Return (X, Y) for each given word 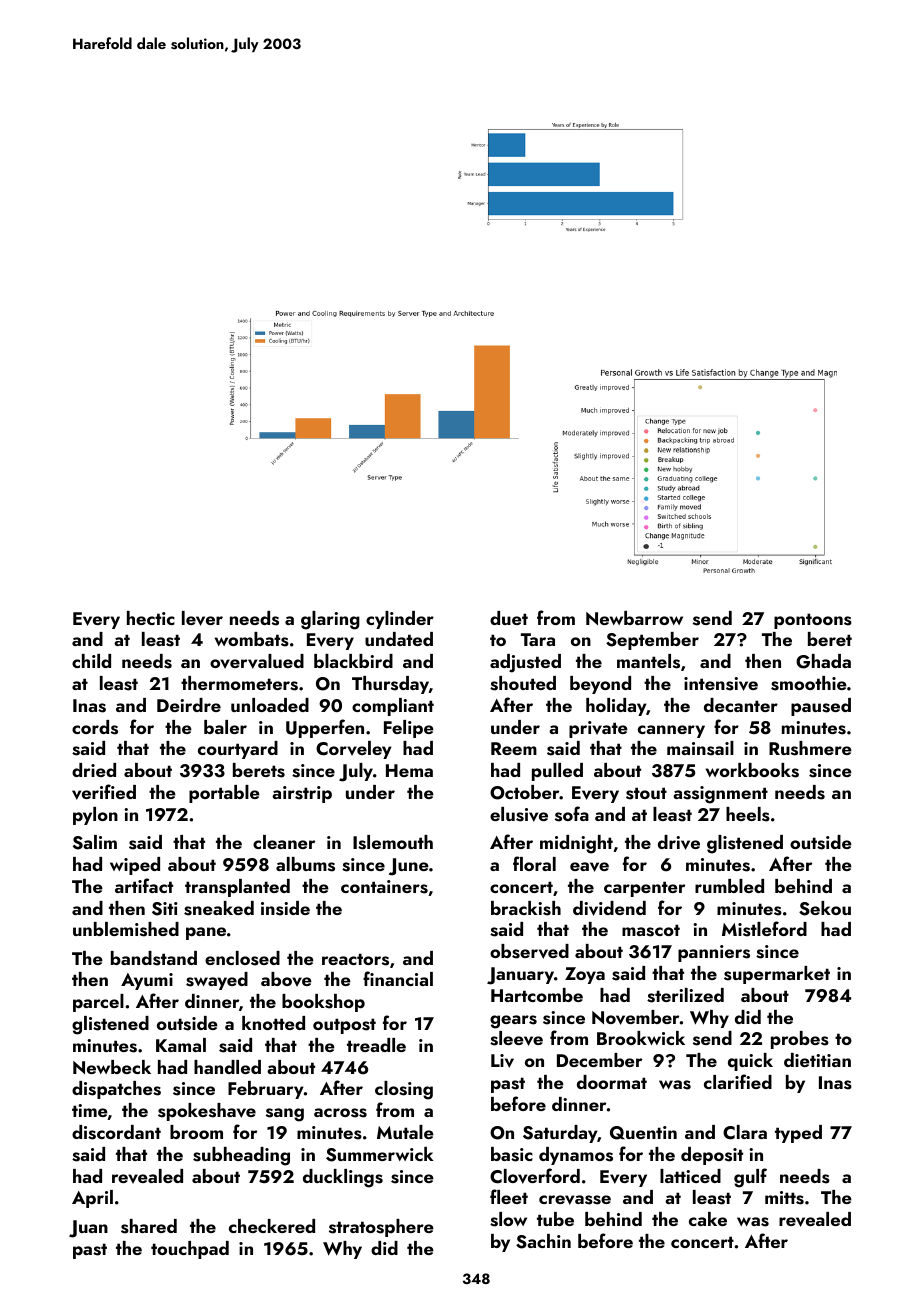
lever (202, 618)
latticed (690, 1176)
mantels (648, 661)
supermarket (777, 975)
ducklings (343, 1178)
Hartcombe (537, 995)
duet (509, 618)
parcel (98, 1003)
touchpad (190, 1250)
